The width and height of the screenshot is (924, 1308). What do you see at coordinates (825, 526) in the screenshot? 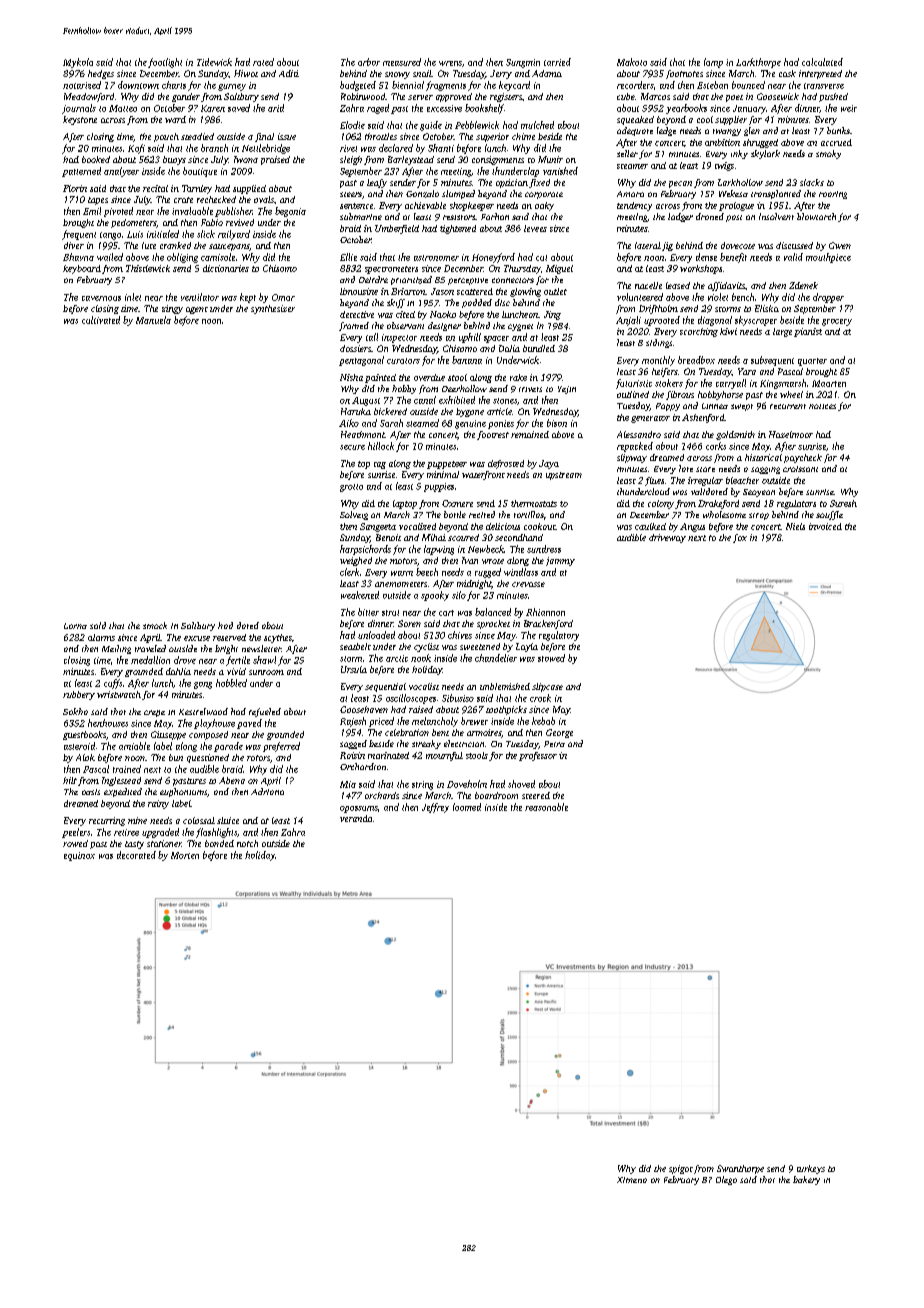
I see `invoiced` at bounding box center [825, 526].
